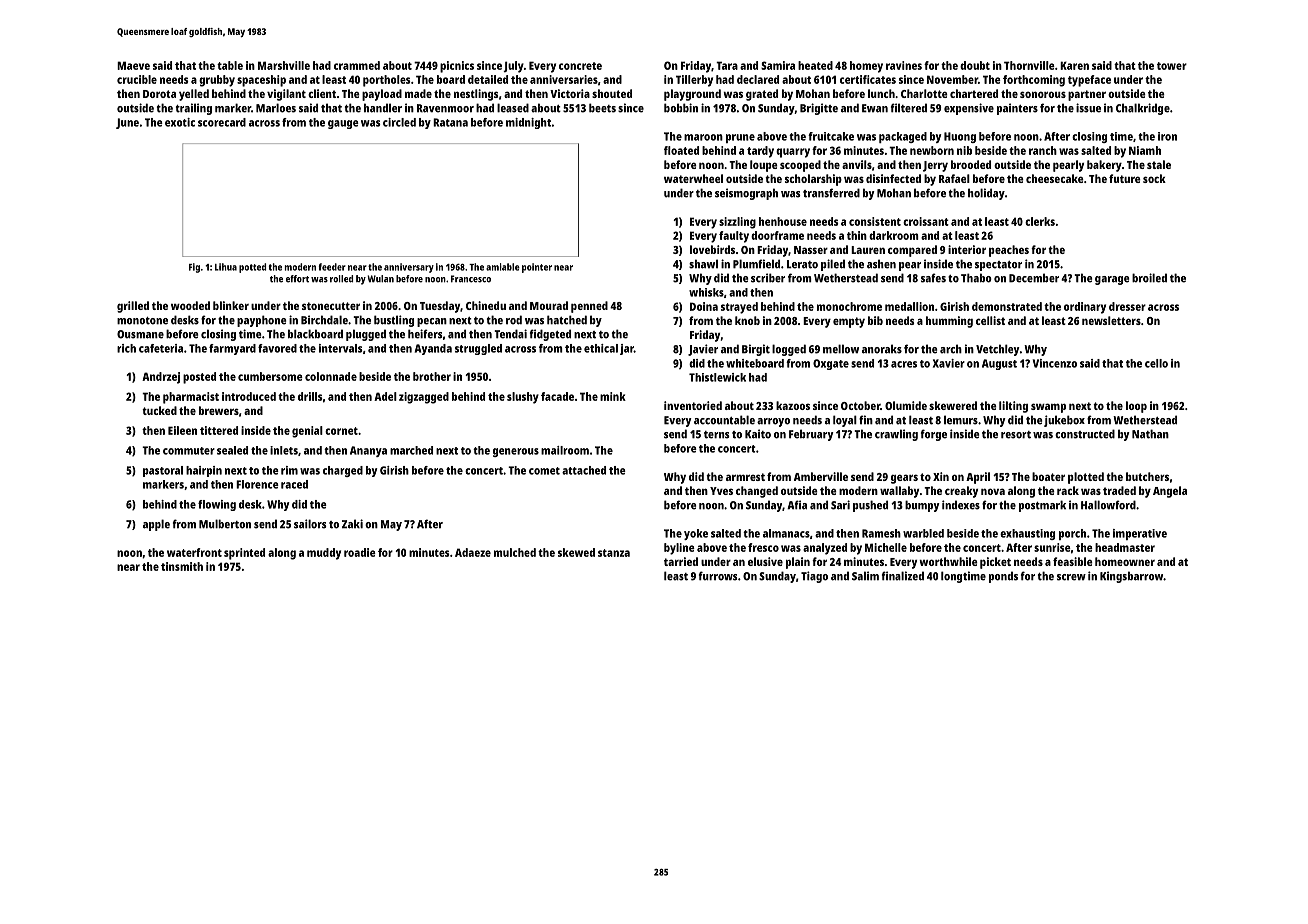 The height and width of the document is (924, 1308). Describe the element at coordinates (194, 268) in the document. I see `Fig` at that location.
